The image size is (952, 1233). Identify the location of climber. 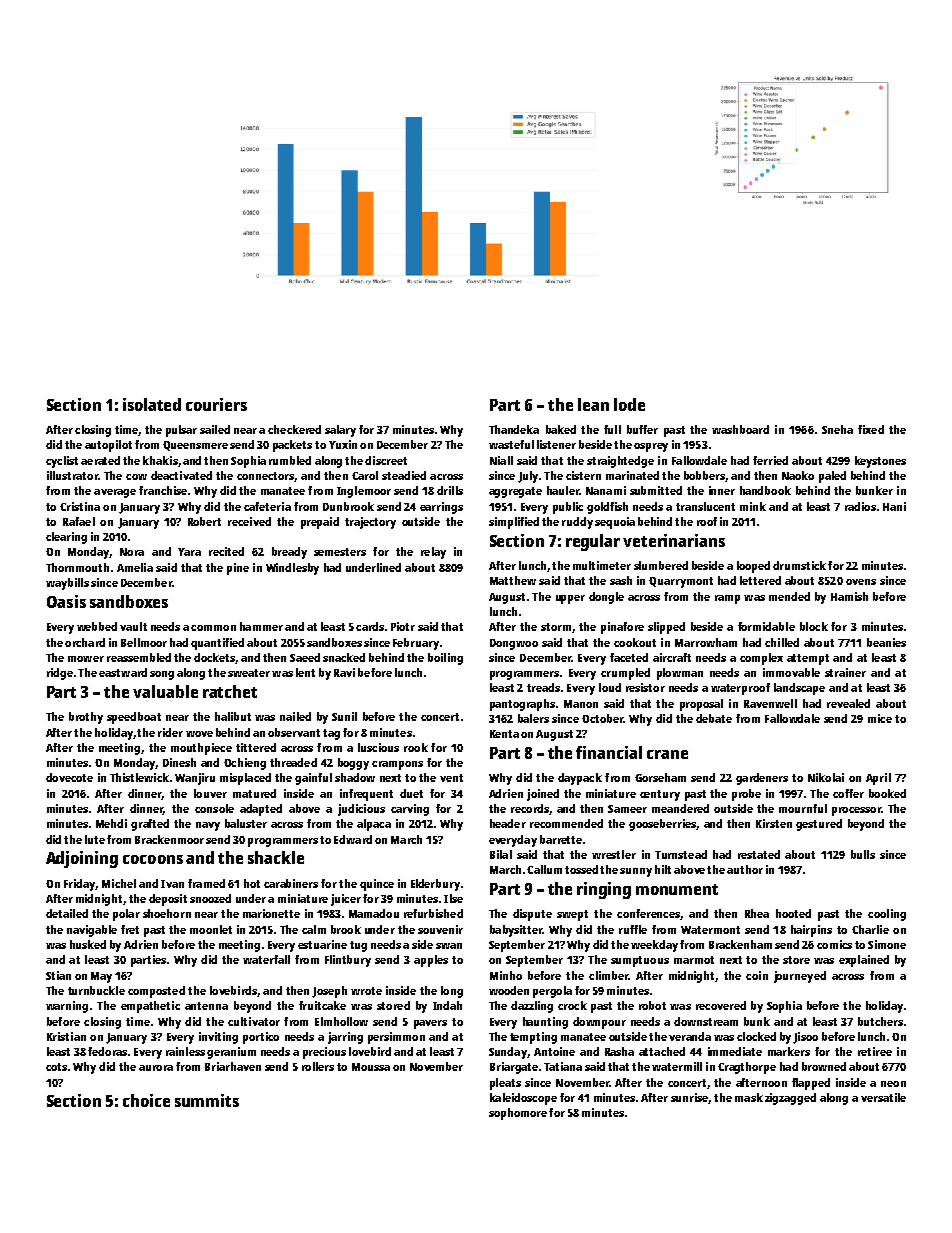
(608, 975).
